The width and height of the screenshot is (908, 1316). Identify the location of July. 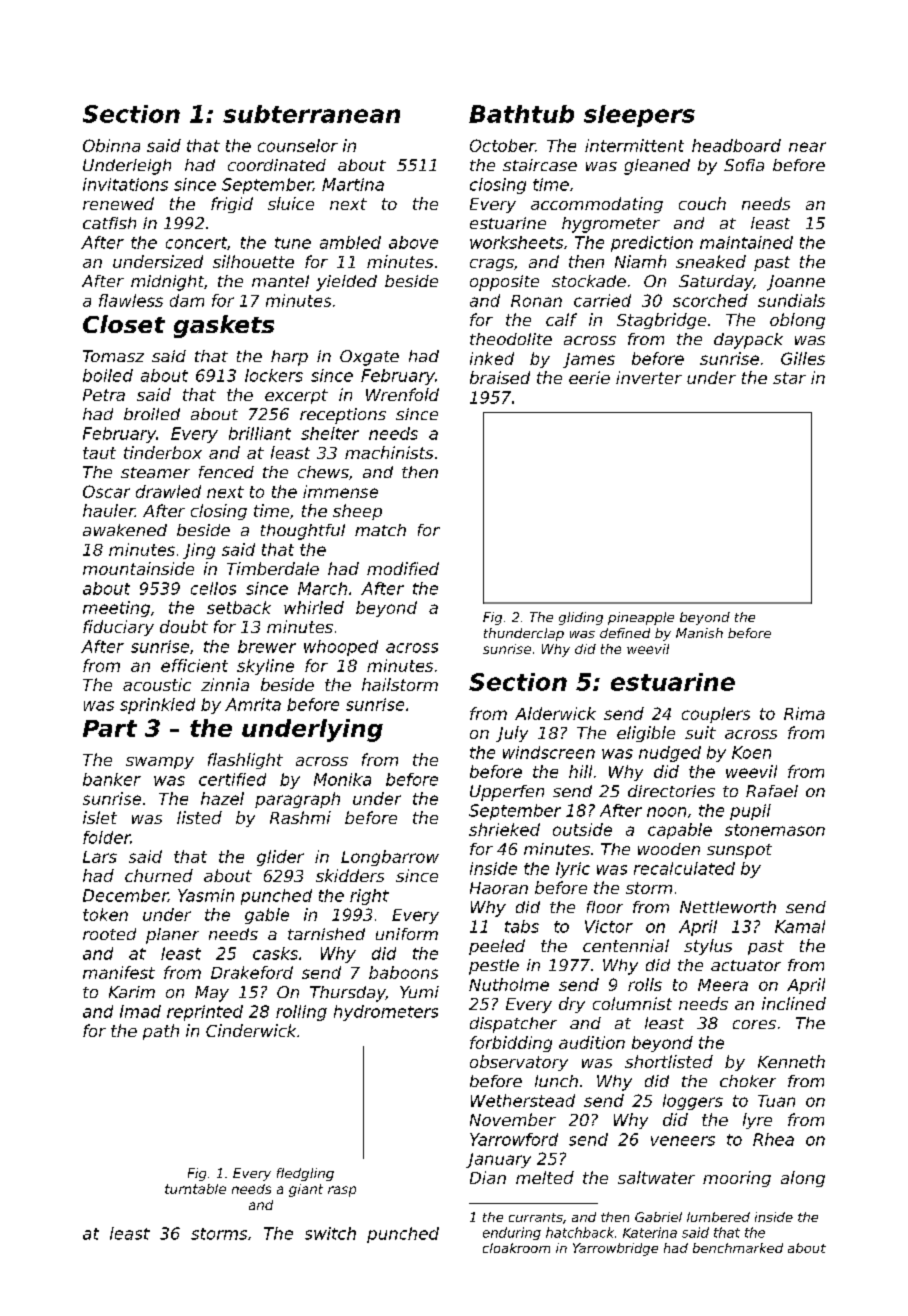
(512, 734).
